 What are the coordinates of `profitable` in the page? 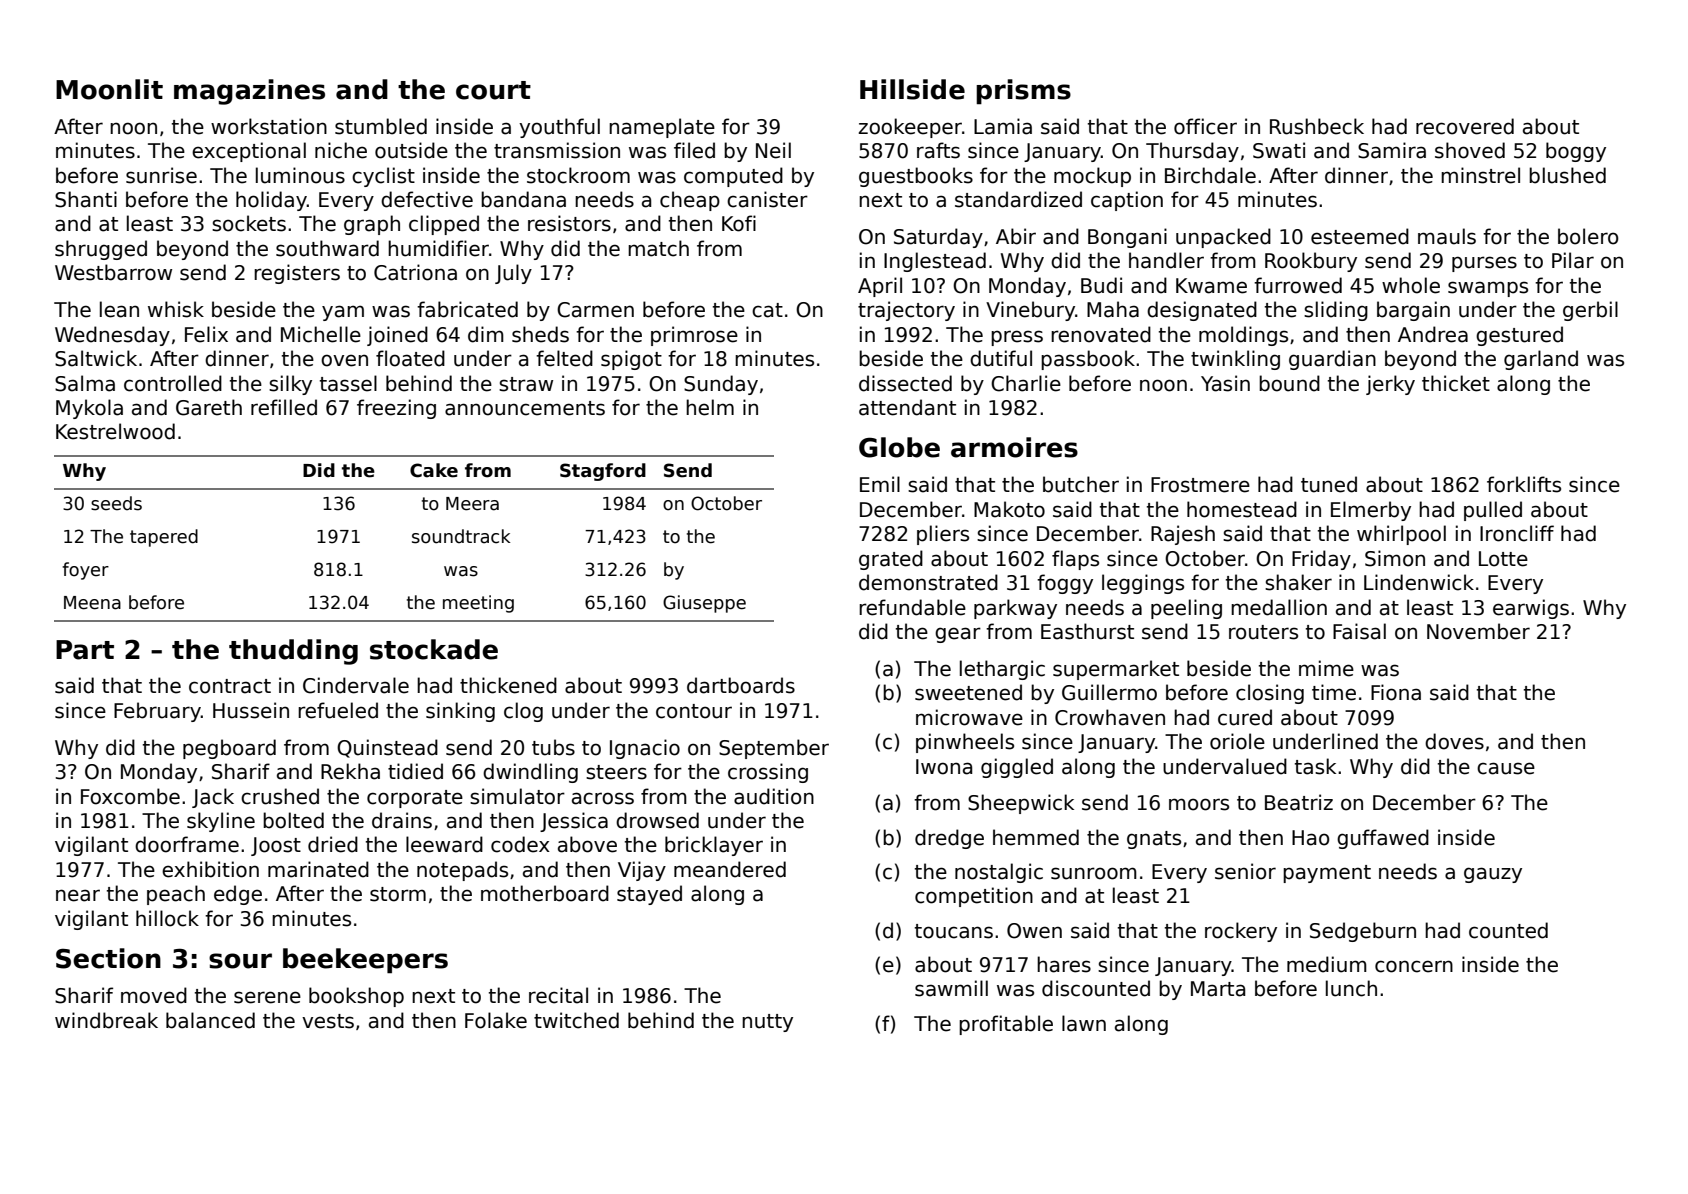 It's located at (1006, 1025).
